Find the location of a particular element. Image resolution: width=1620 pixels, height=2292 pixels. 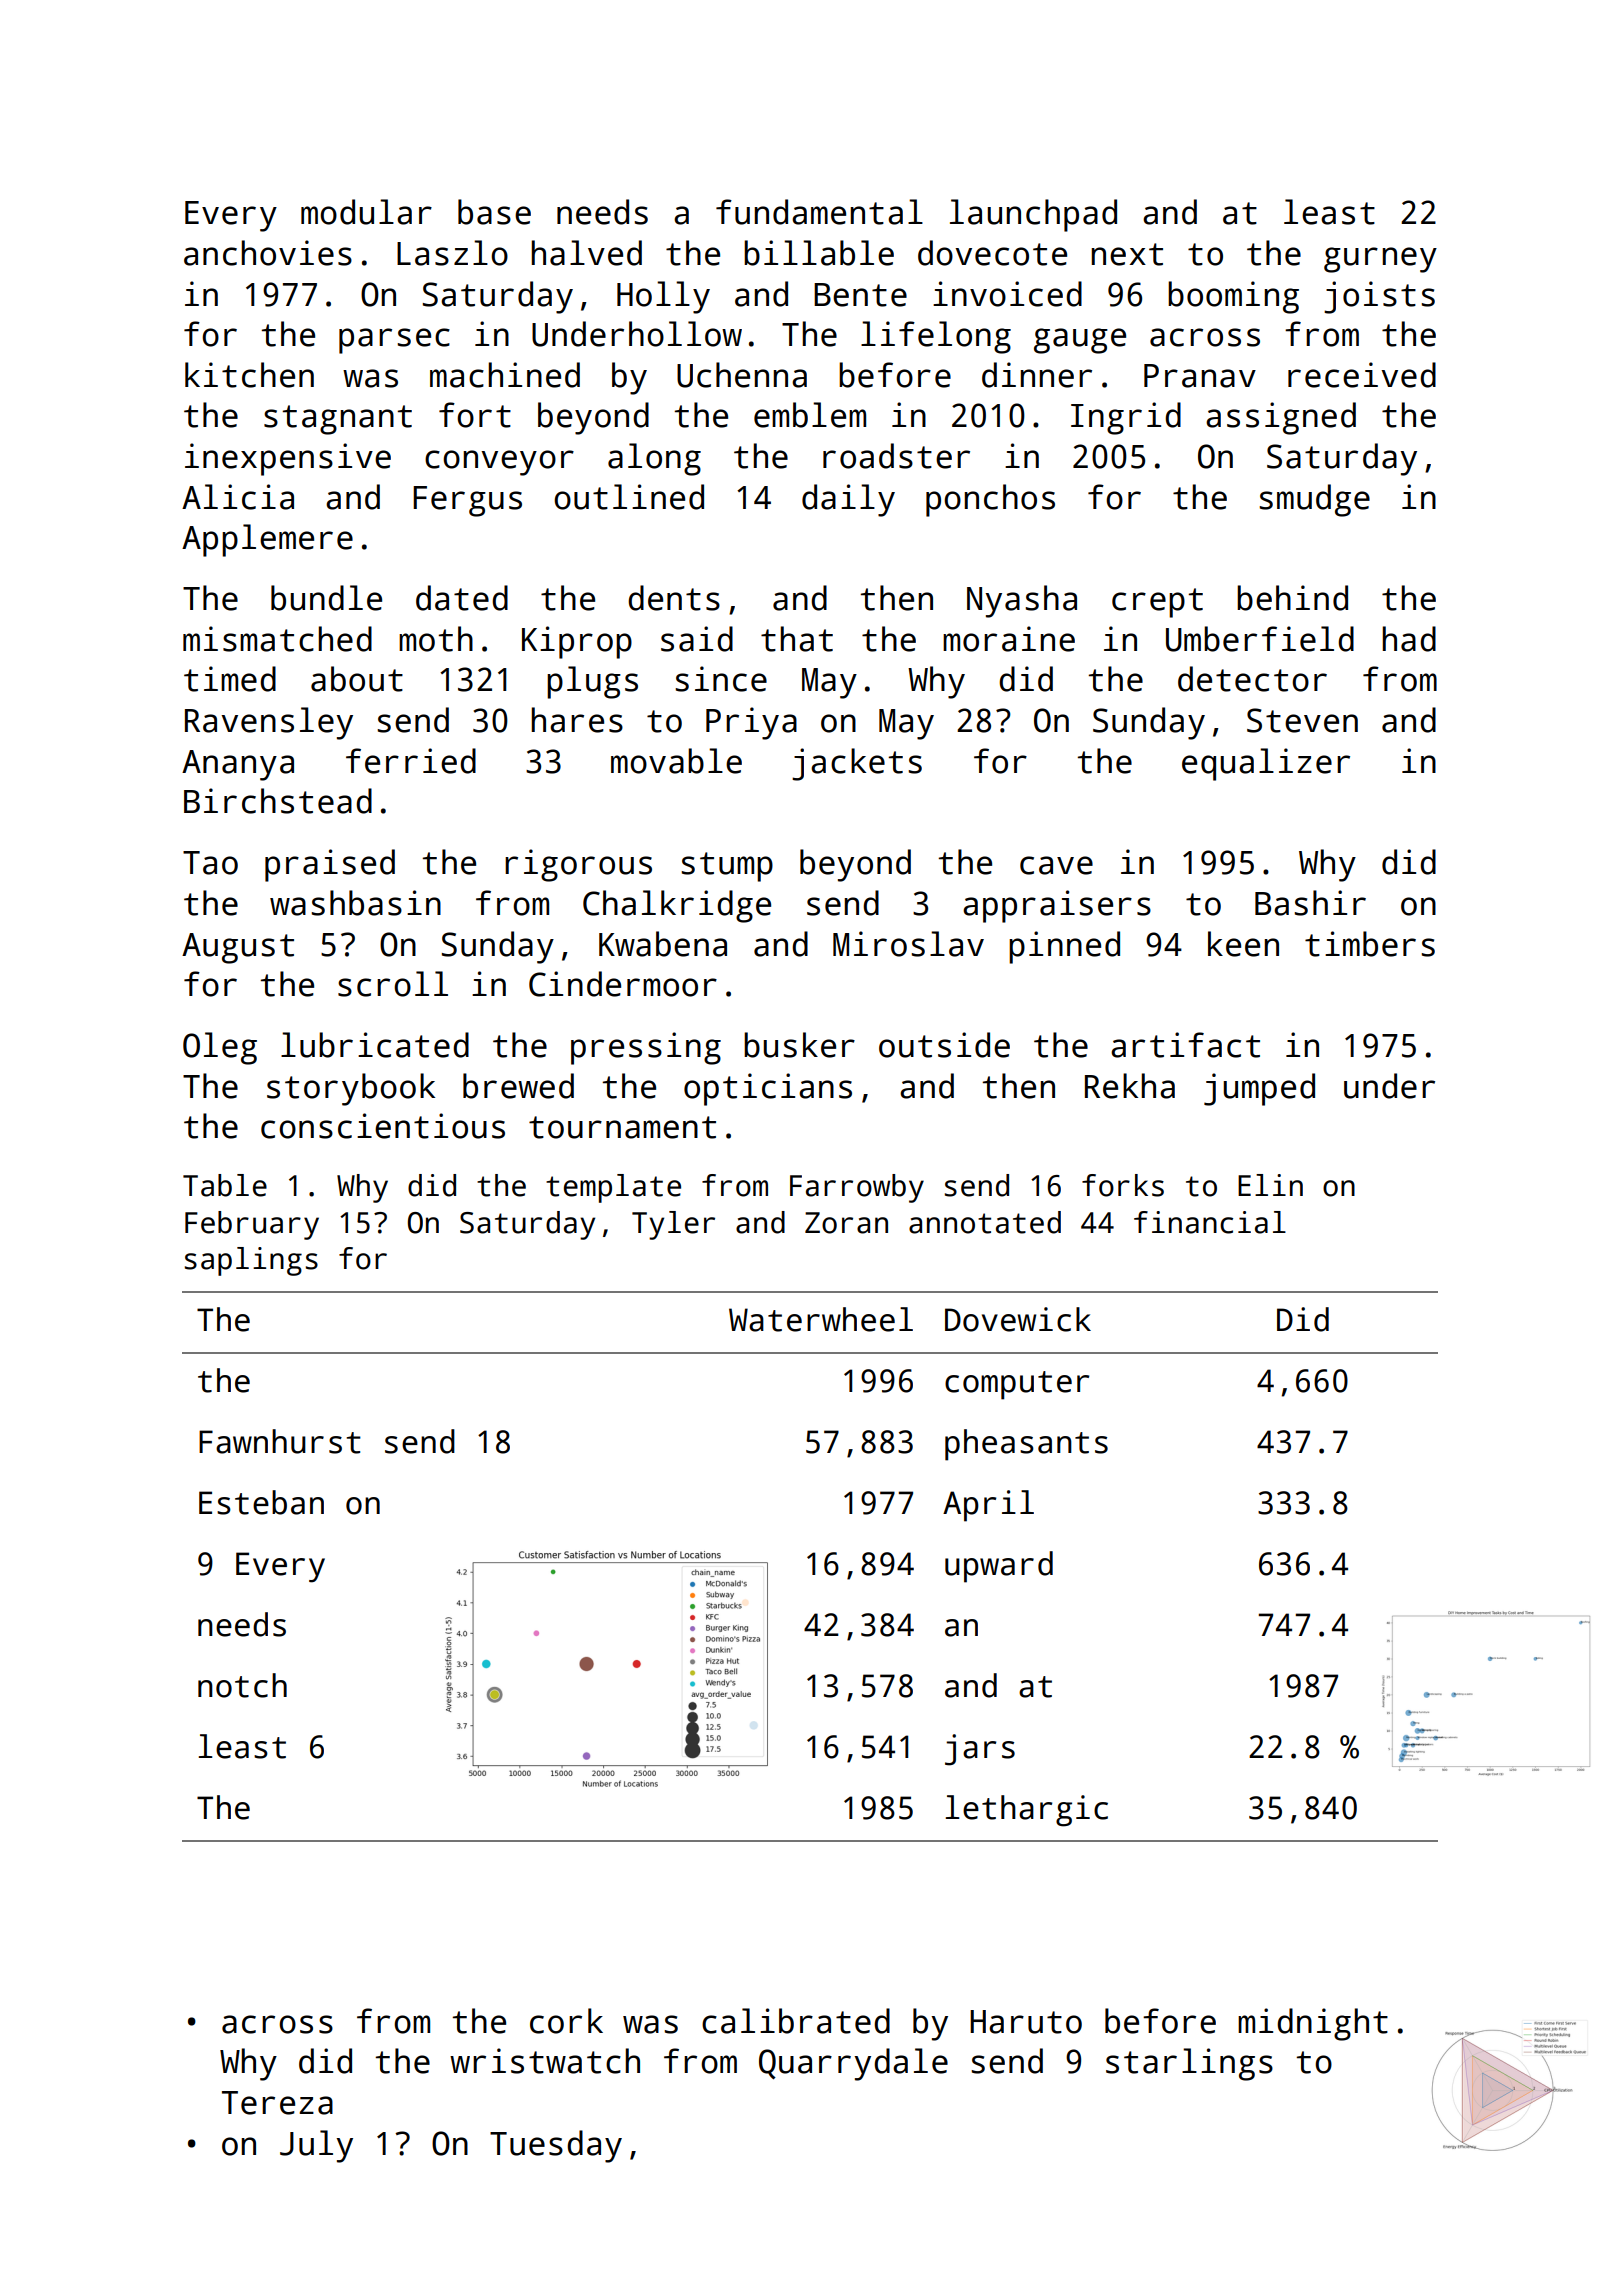

modular is located at coordinates (366, 212).
